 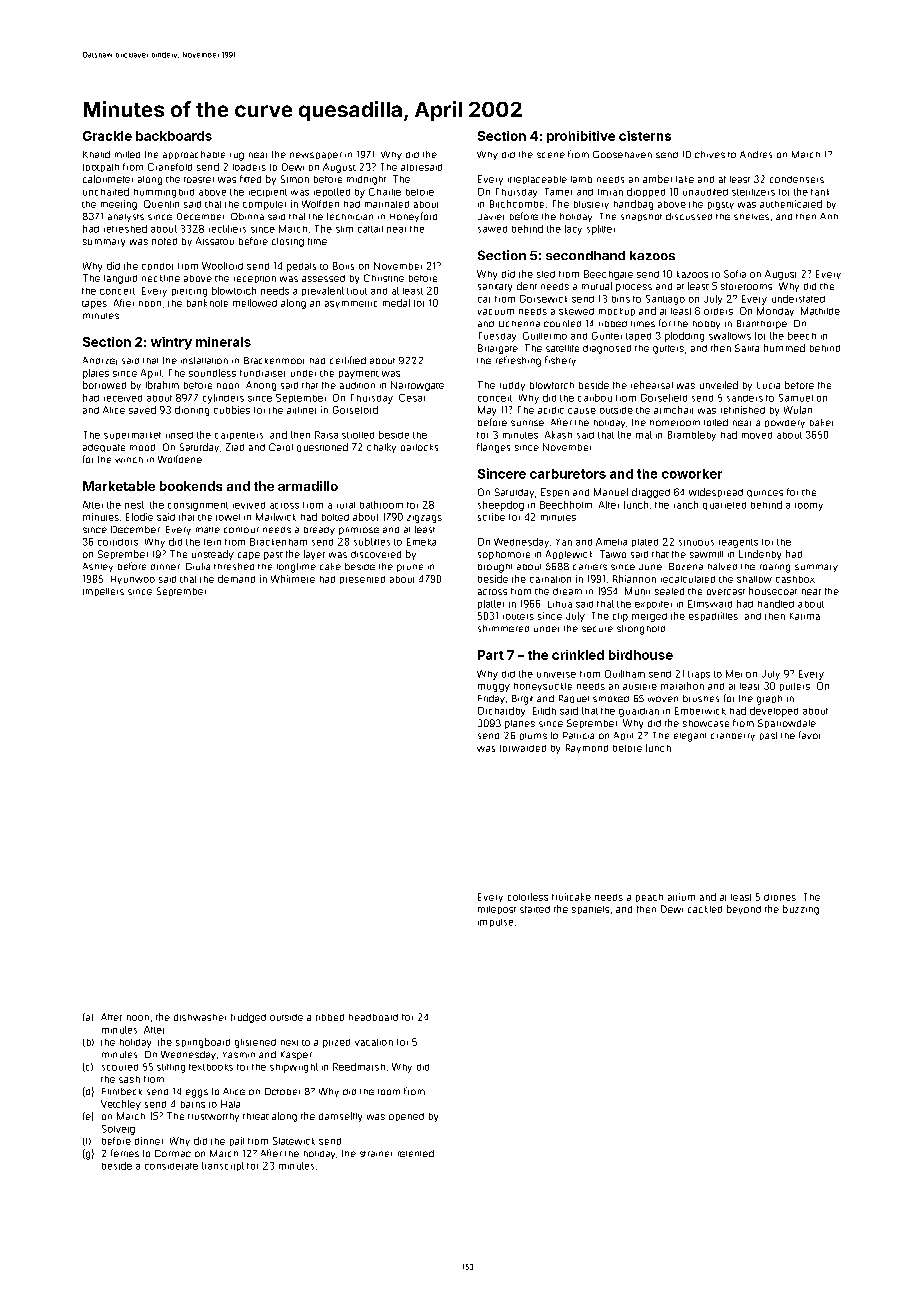 I want to click on buzzing, so click(x=801, y=910).
